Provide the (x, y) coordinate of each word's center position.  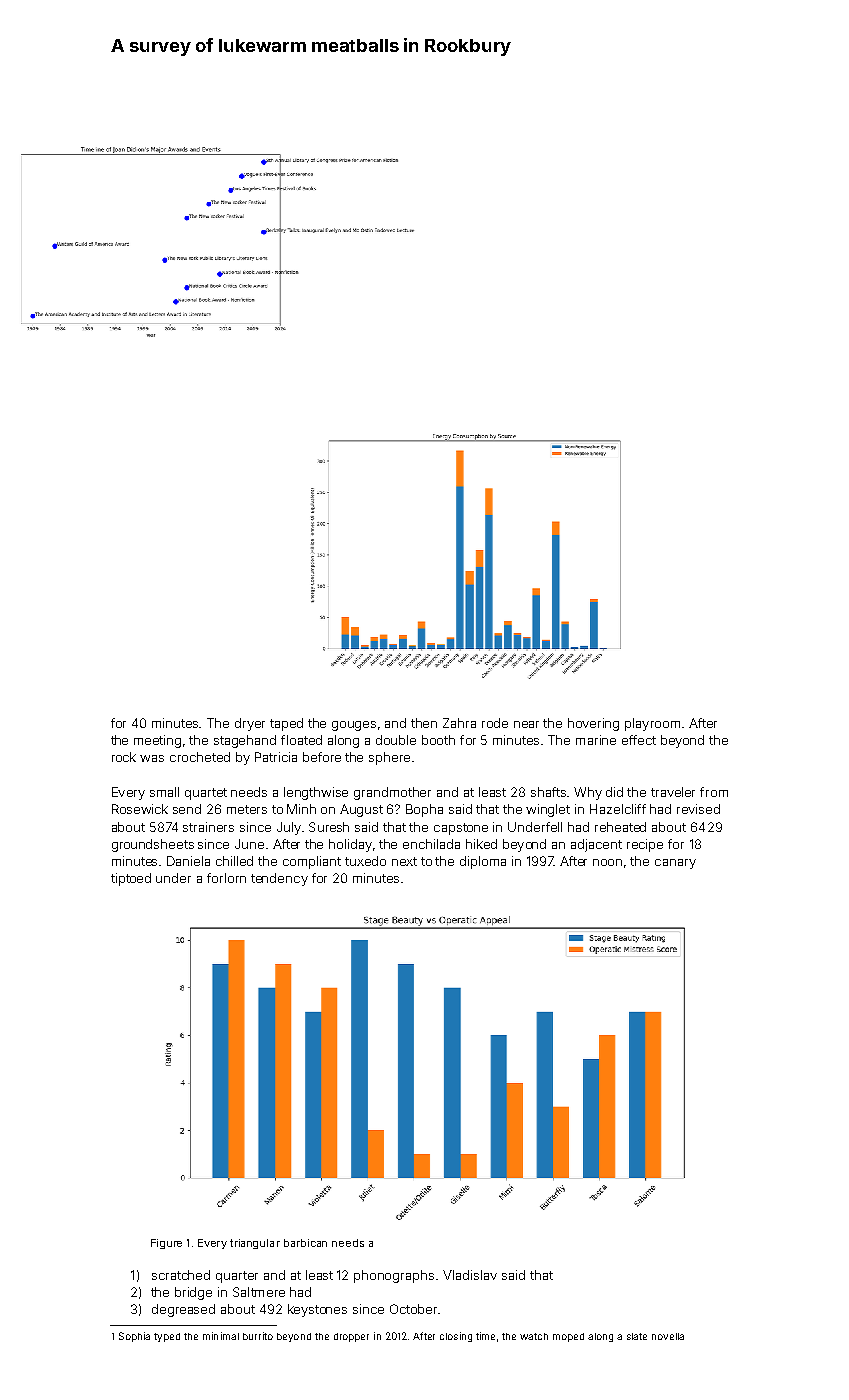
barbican (305, 1243)
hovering (593, 724)
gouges (354, 726)
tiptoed (131, 879)
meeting (157, 741)
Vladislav (470, 1275)
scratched (181, 1275)
